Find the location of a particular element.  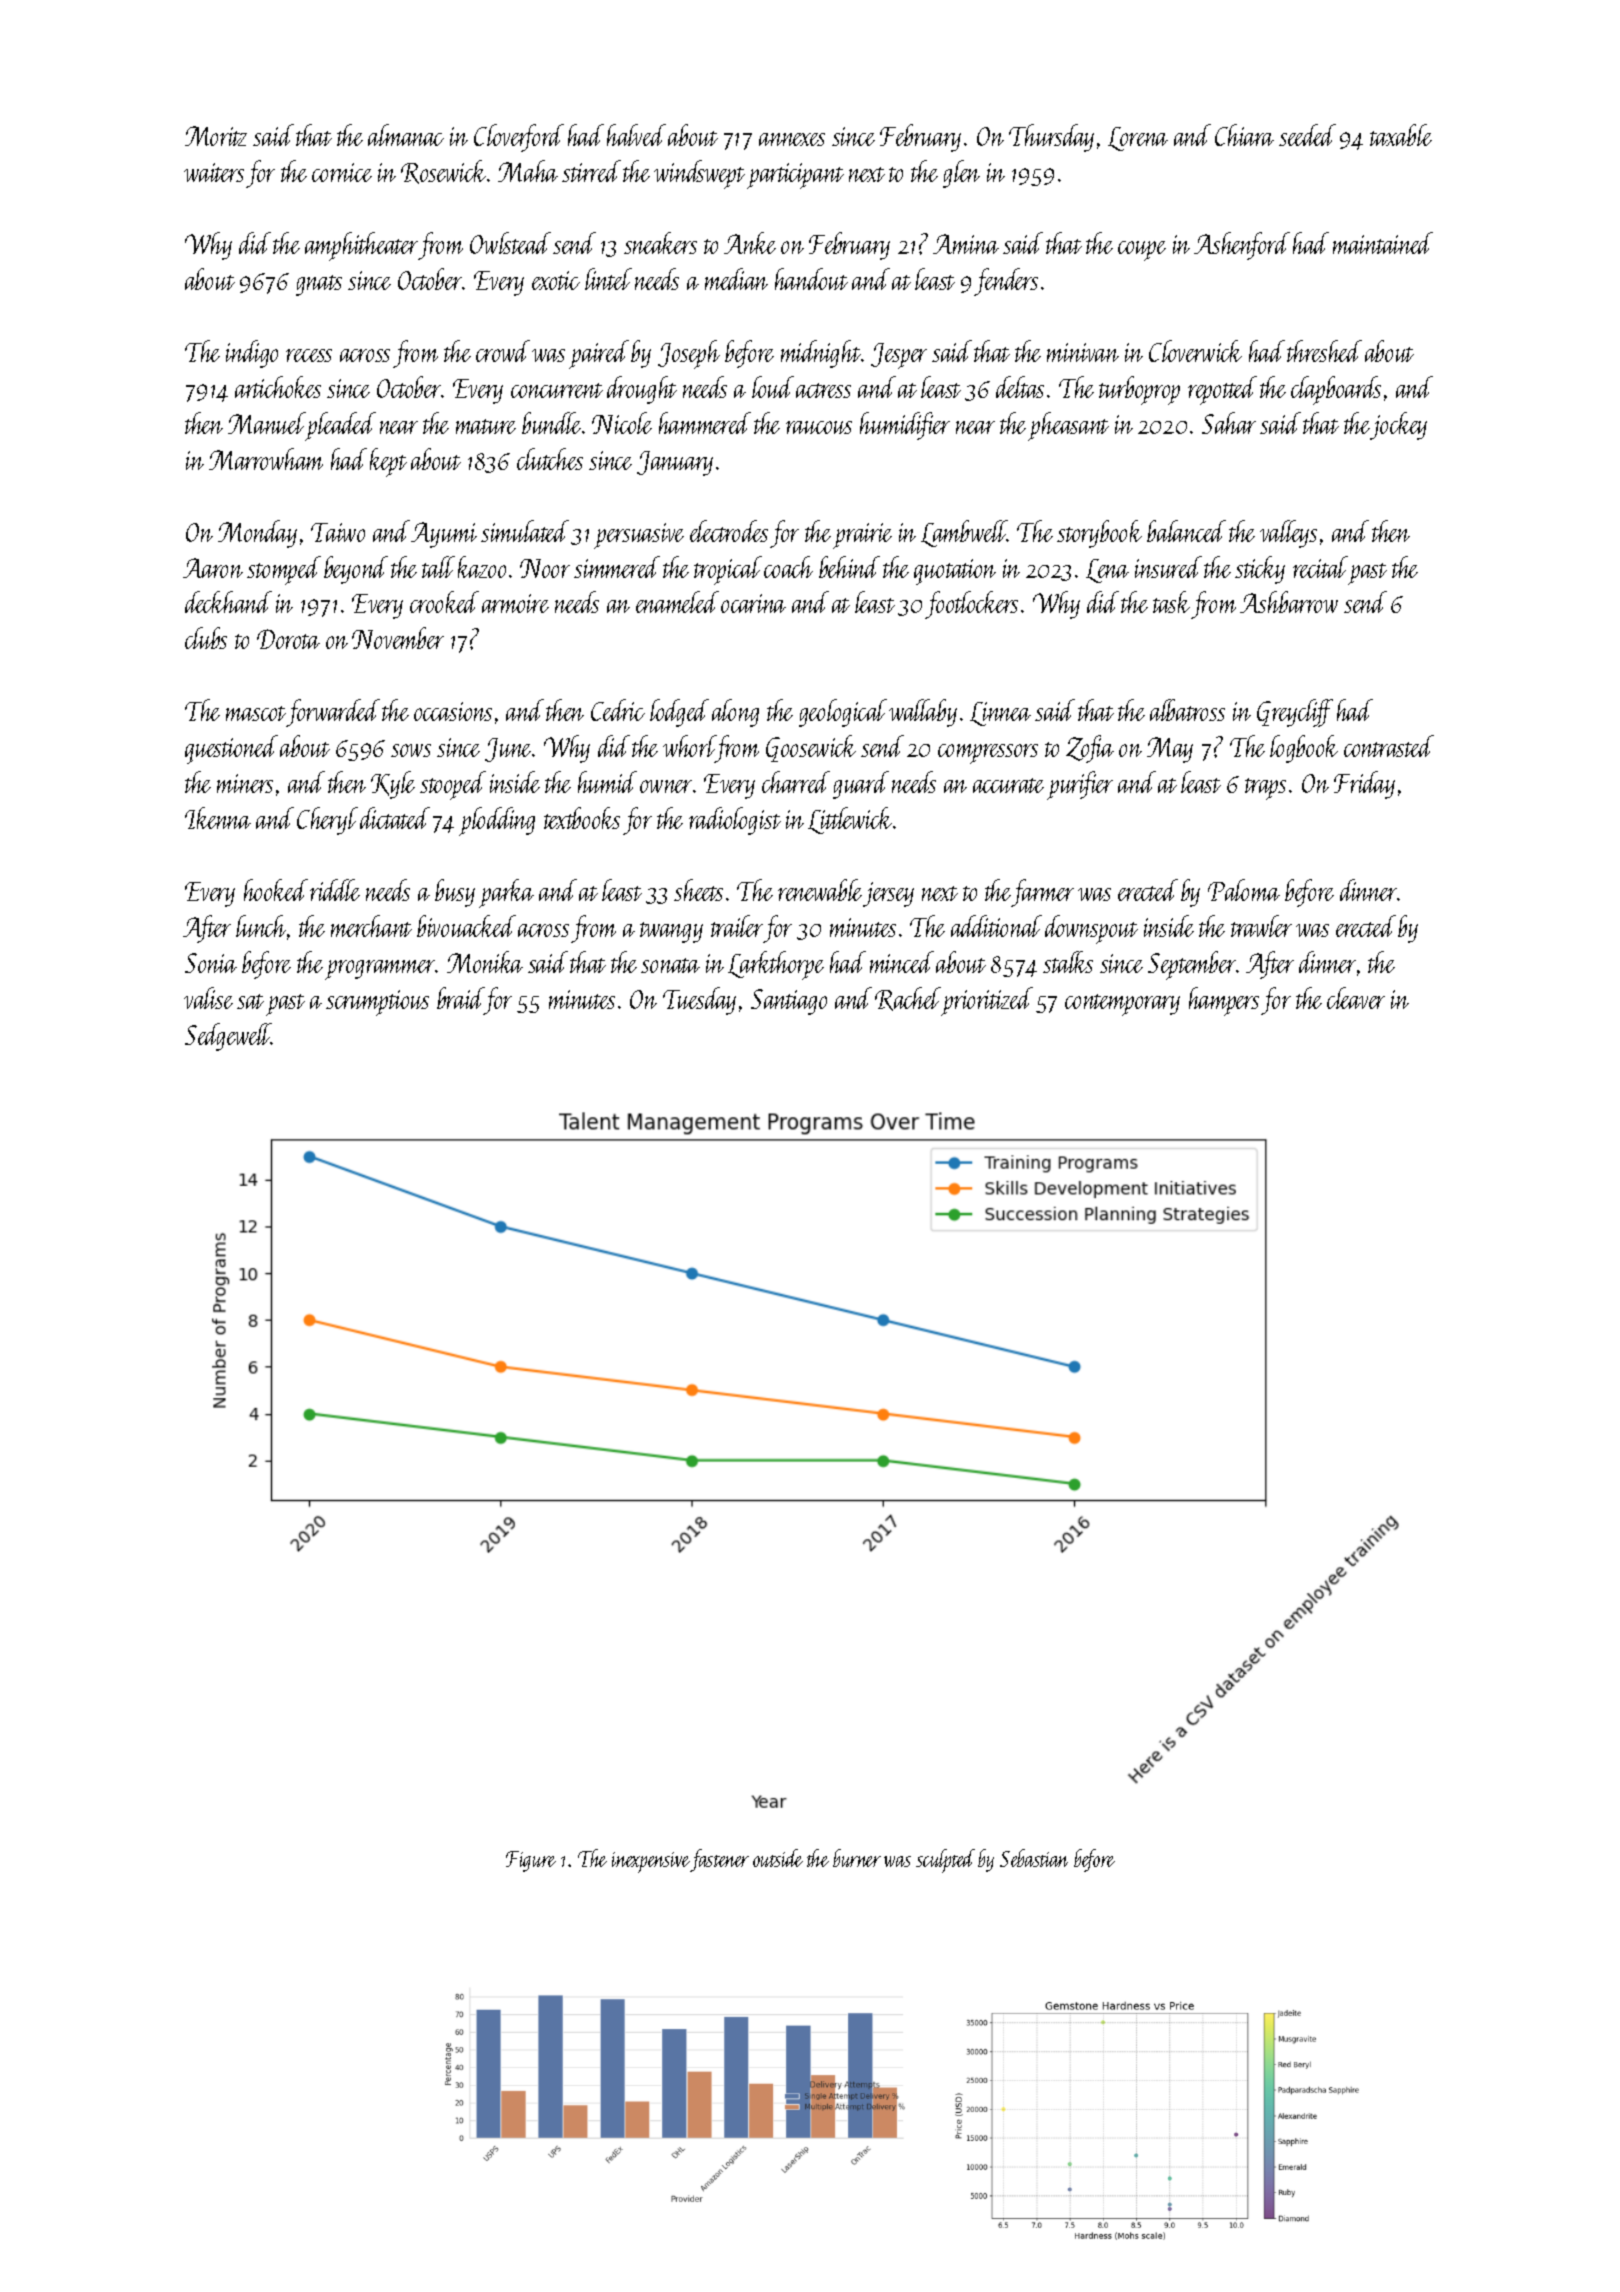

annexes is located at coordinates (792, 139).
